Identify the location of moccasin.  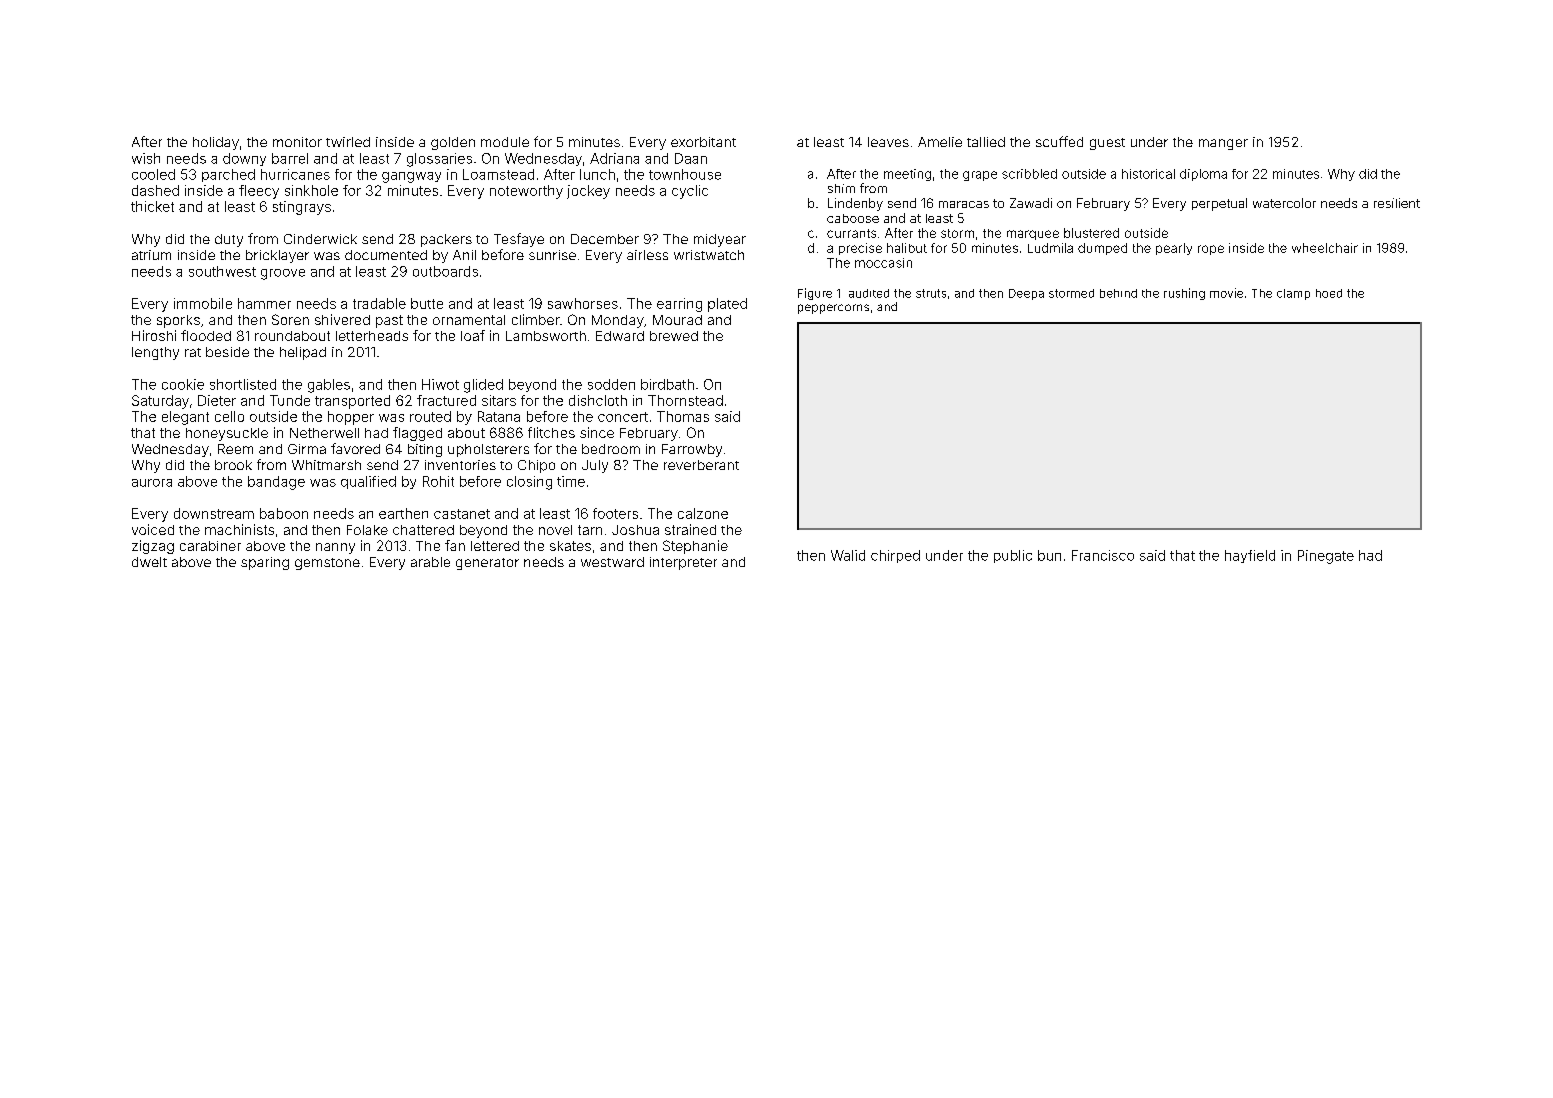
(883, 263).
